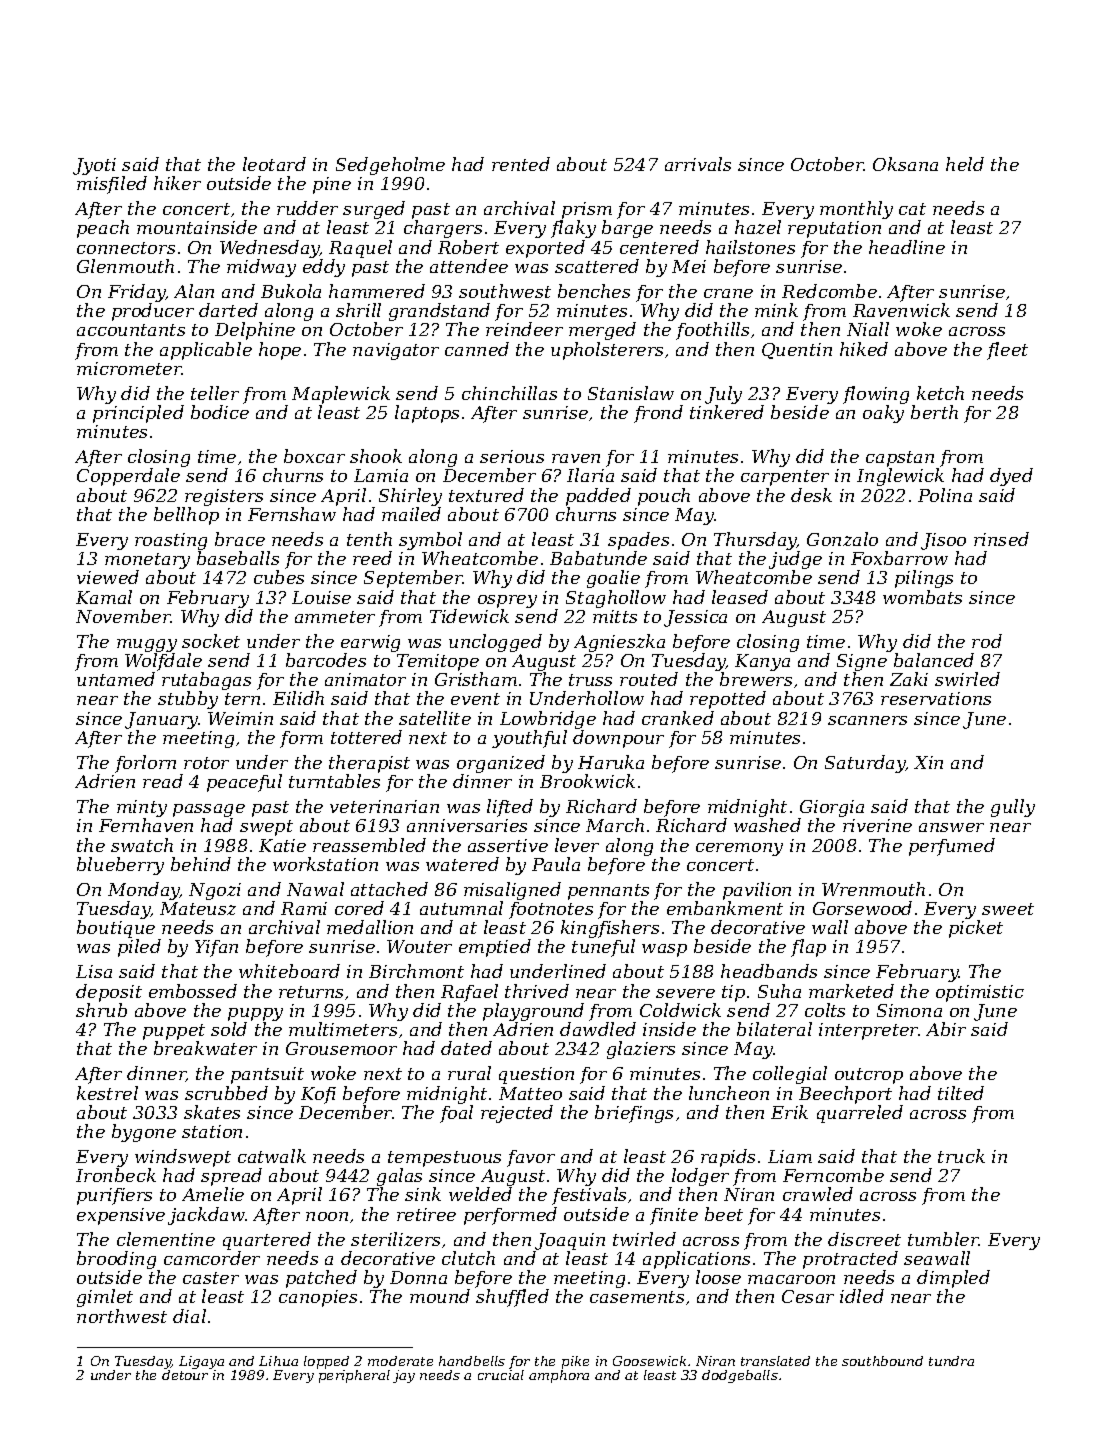  I want to click on leotard, so click(274, 164).
